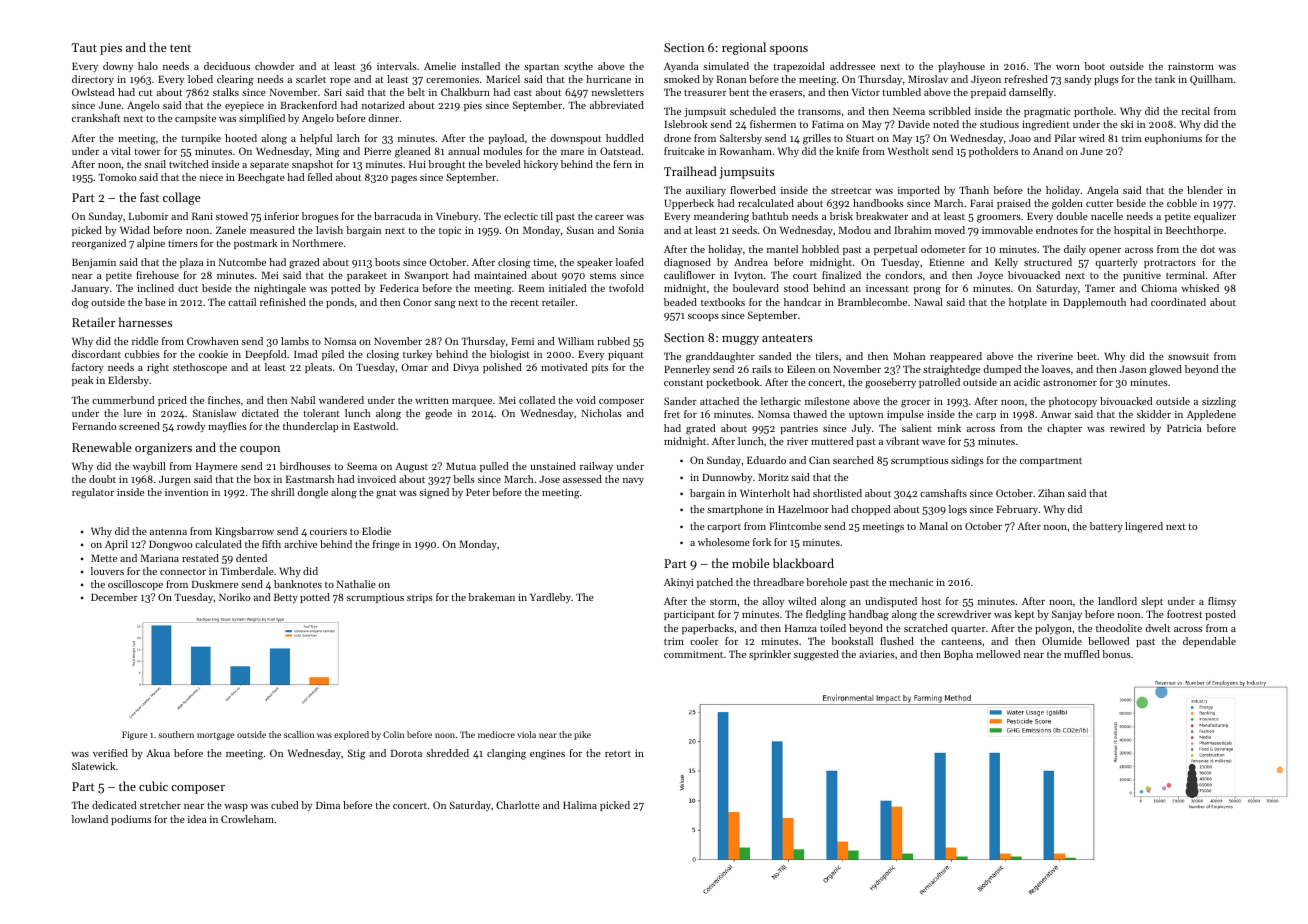 Image resolution: width=1308 pixels, height=924 pixels. Describe the element at coordinates (911, 582) in the document. I see `mechanic` at that location.
